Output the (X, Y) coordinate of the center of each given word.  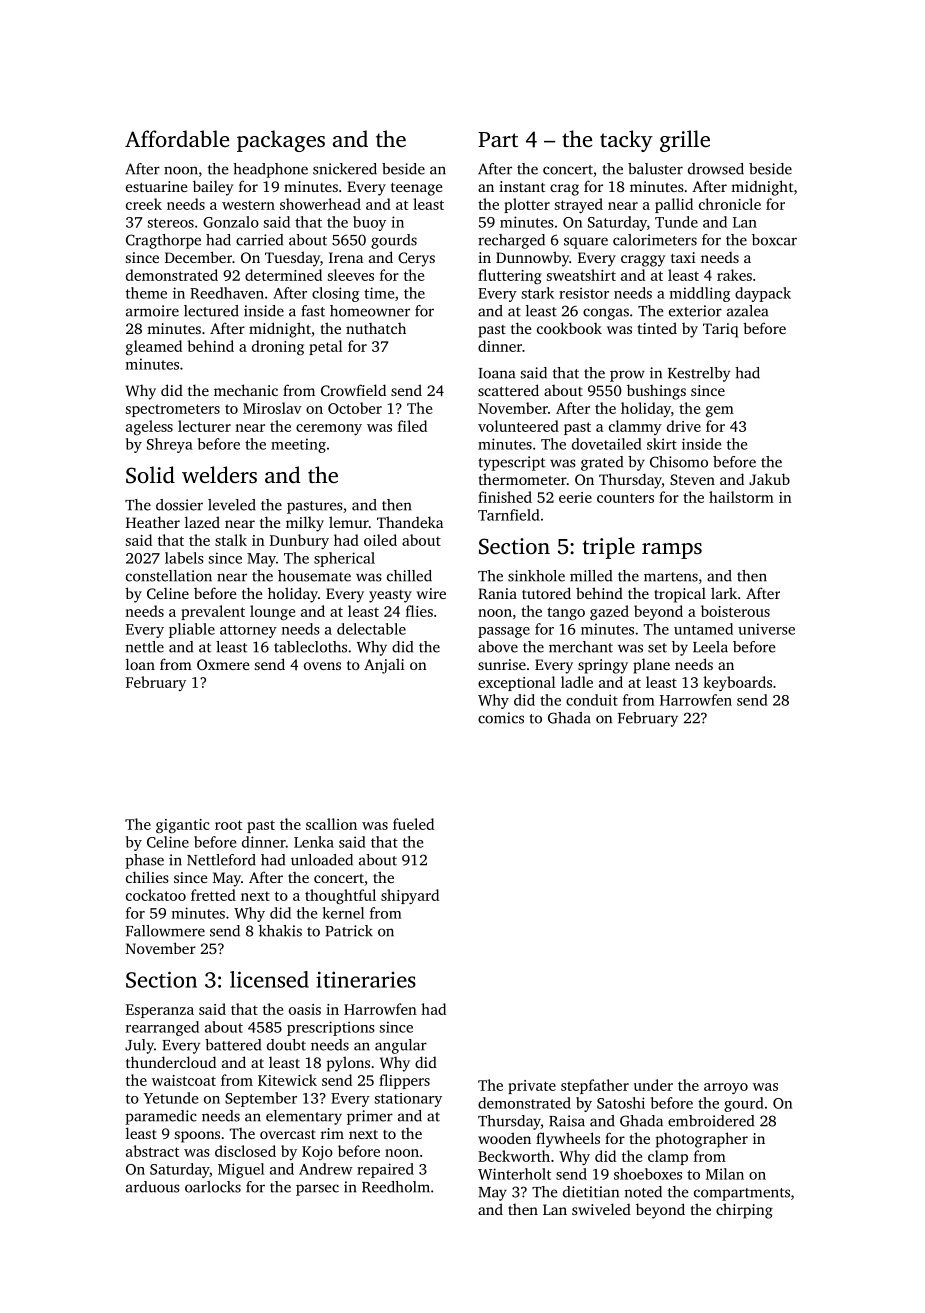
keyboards (737, 683)
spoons (197, 1137)
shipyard (410, 896)
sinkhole (536, 576)
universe (766, 629)
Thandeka (410, 522)
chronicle (730, 204)
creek (144, 204)
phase (144, 861)
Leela (710, 647)
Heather (153, 522)
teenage (417, 189)
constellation (169, 576)
